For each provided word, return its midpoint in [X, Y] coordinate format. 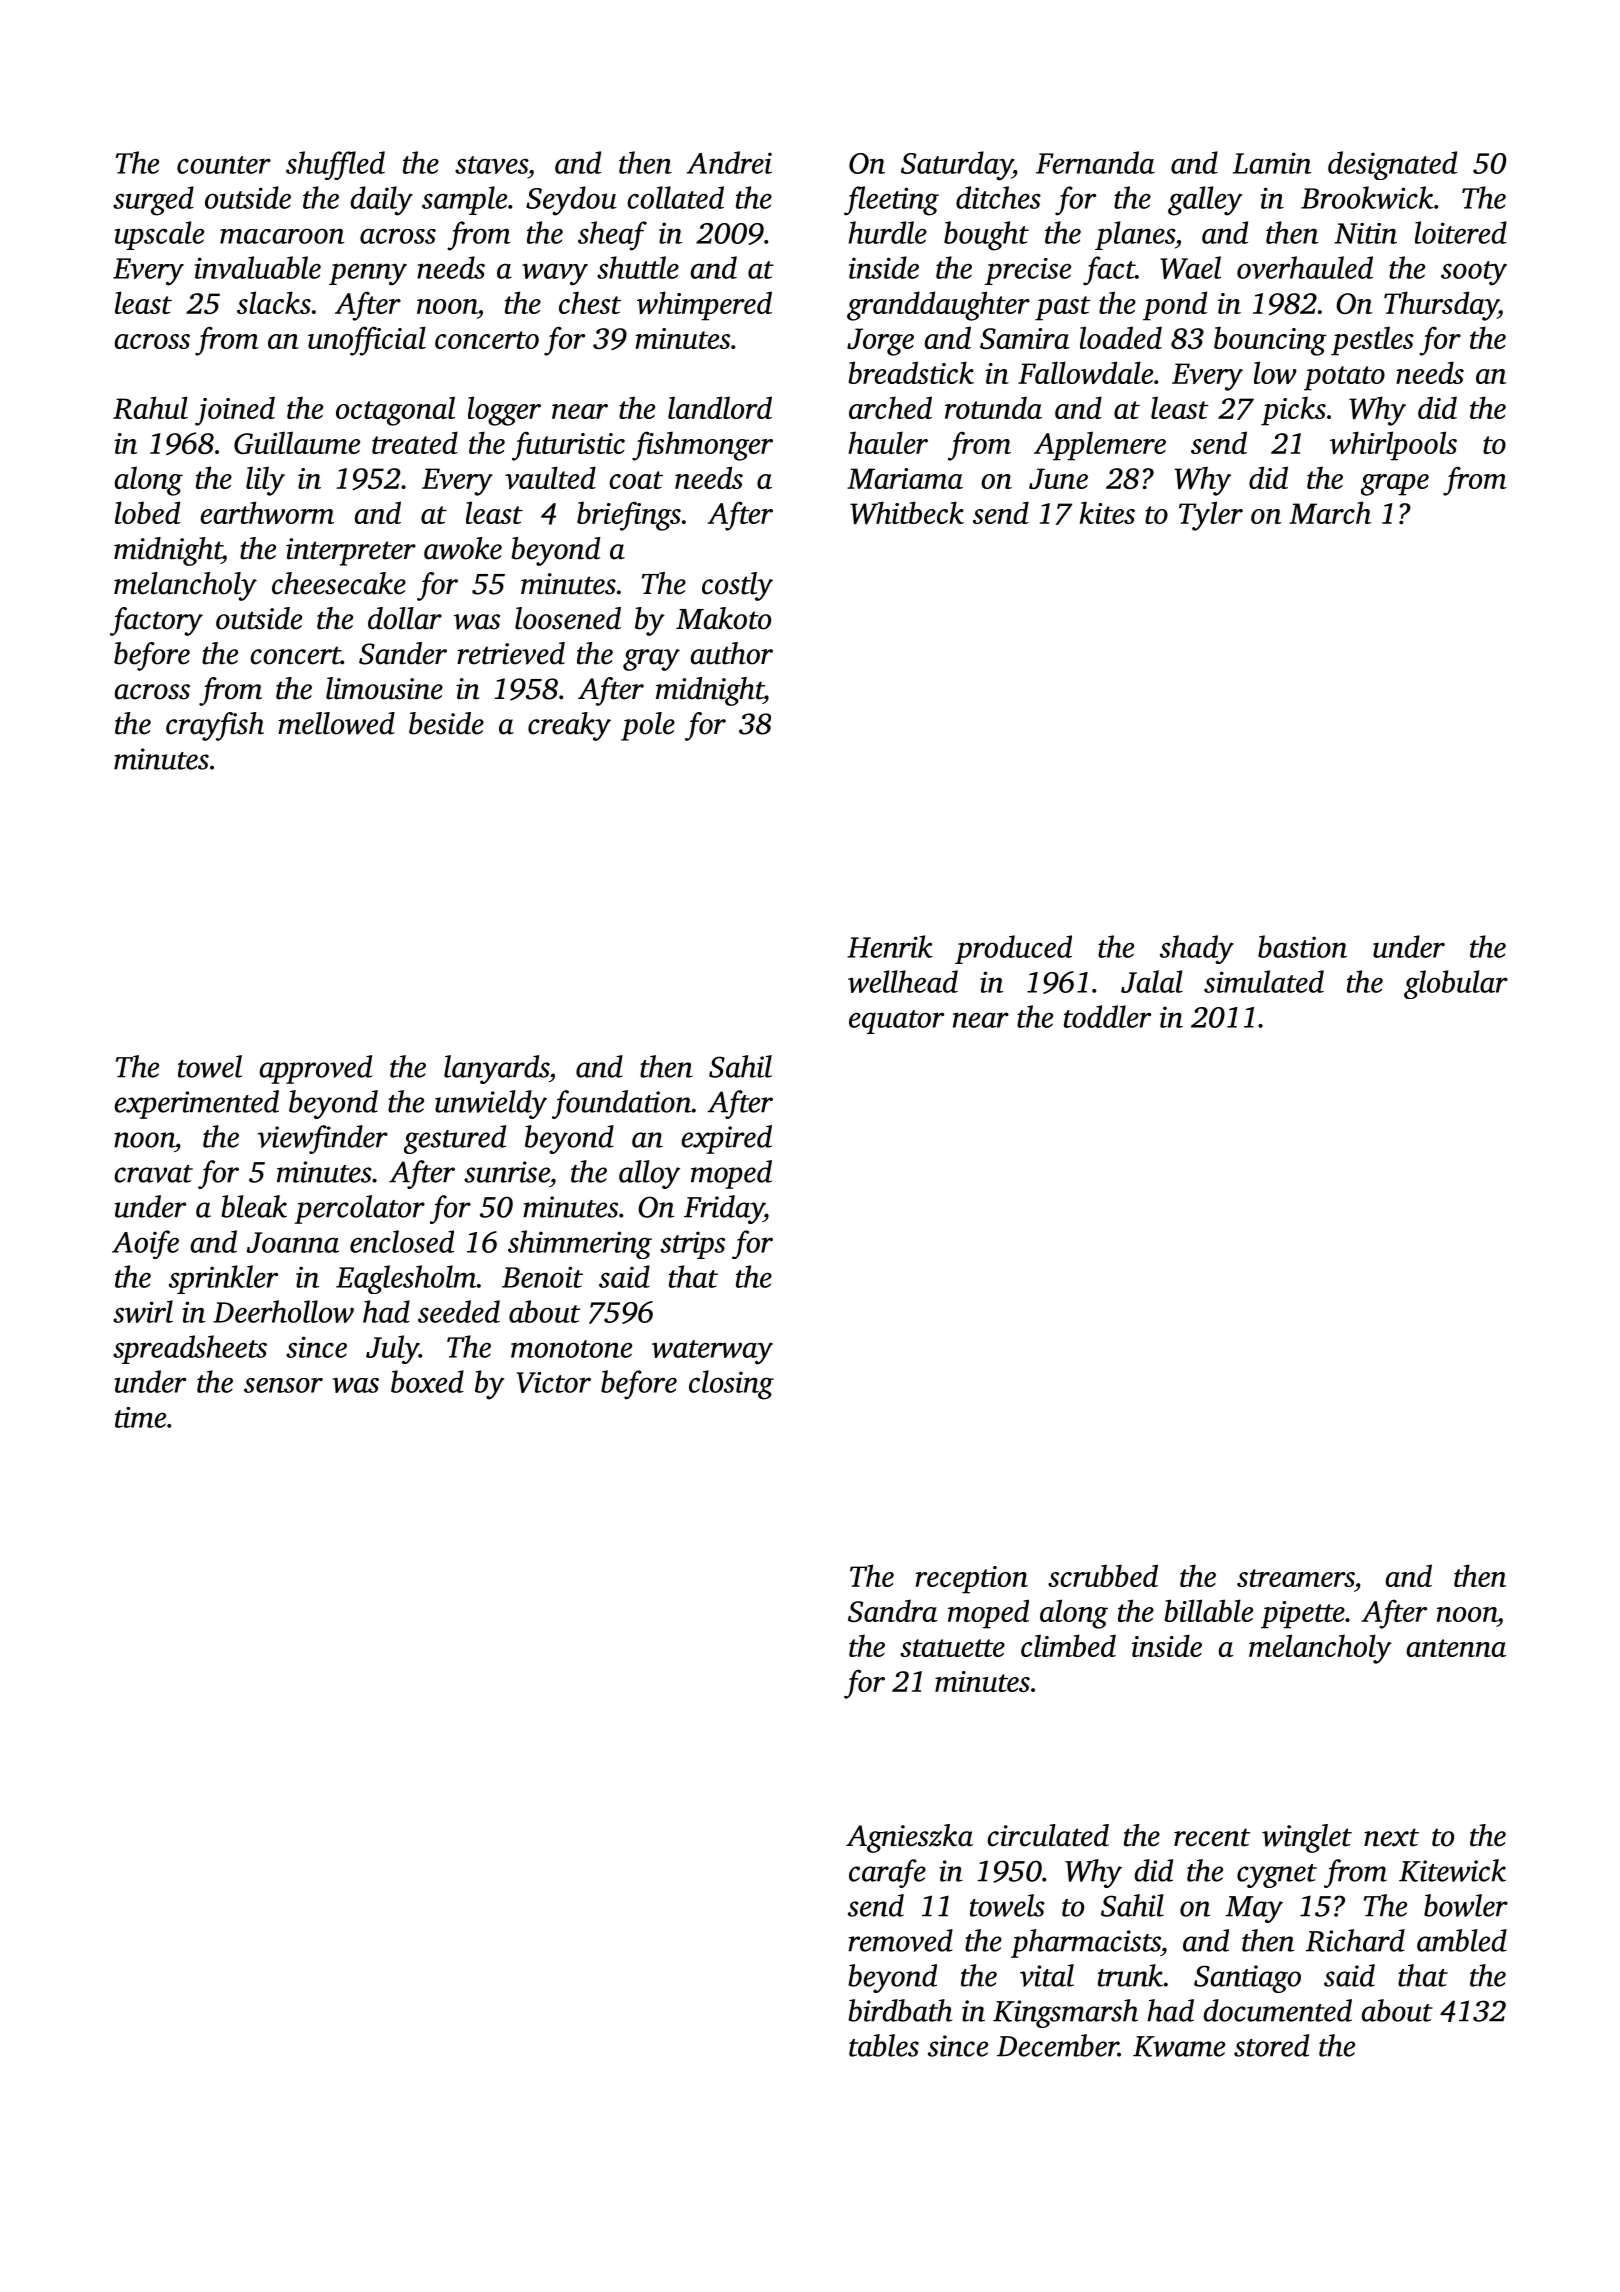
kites [1107, 512]
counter [224, 165]
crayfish [215, 726]
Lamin [1272, 163]
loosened [568, 618]
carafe [887, 1873]
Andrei [729, 162]
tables [884, 2045]
